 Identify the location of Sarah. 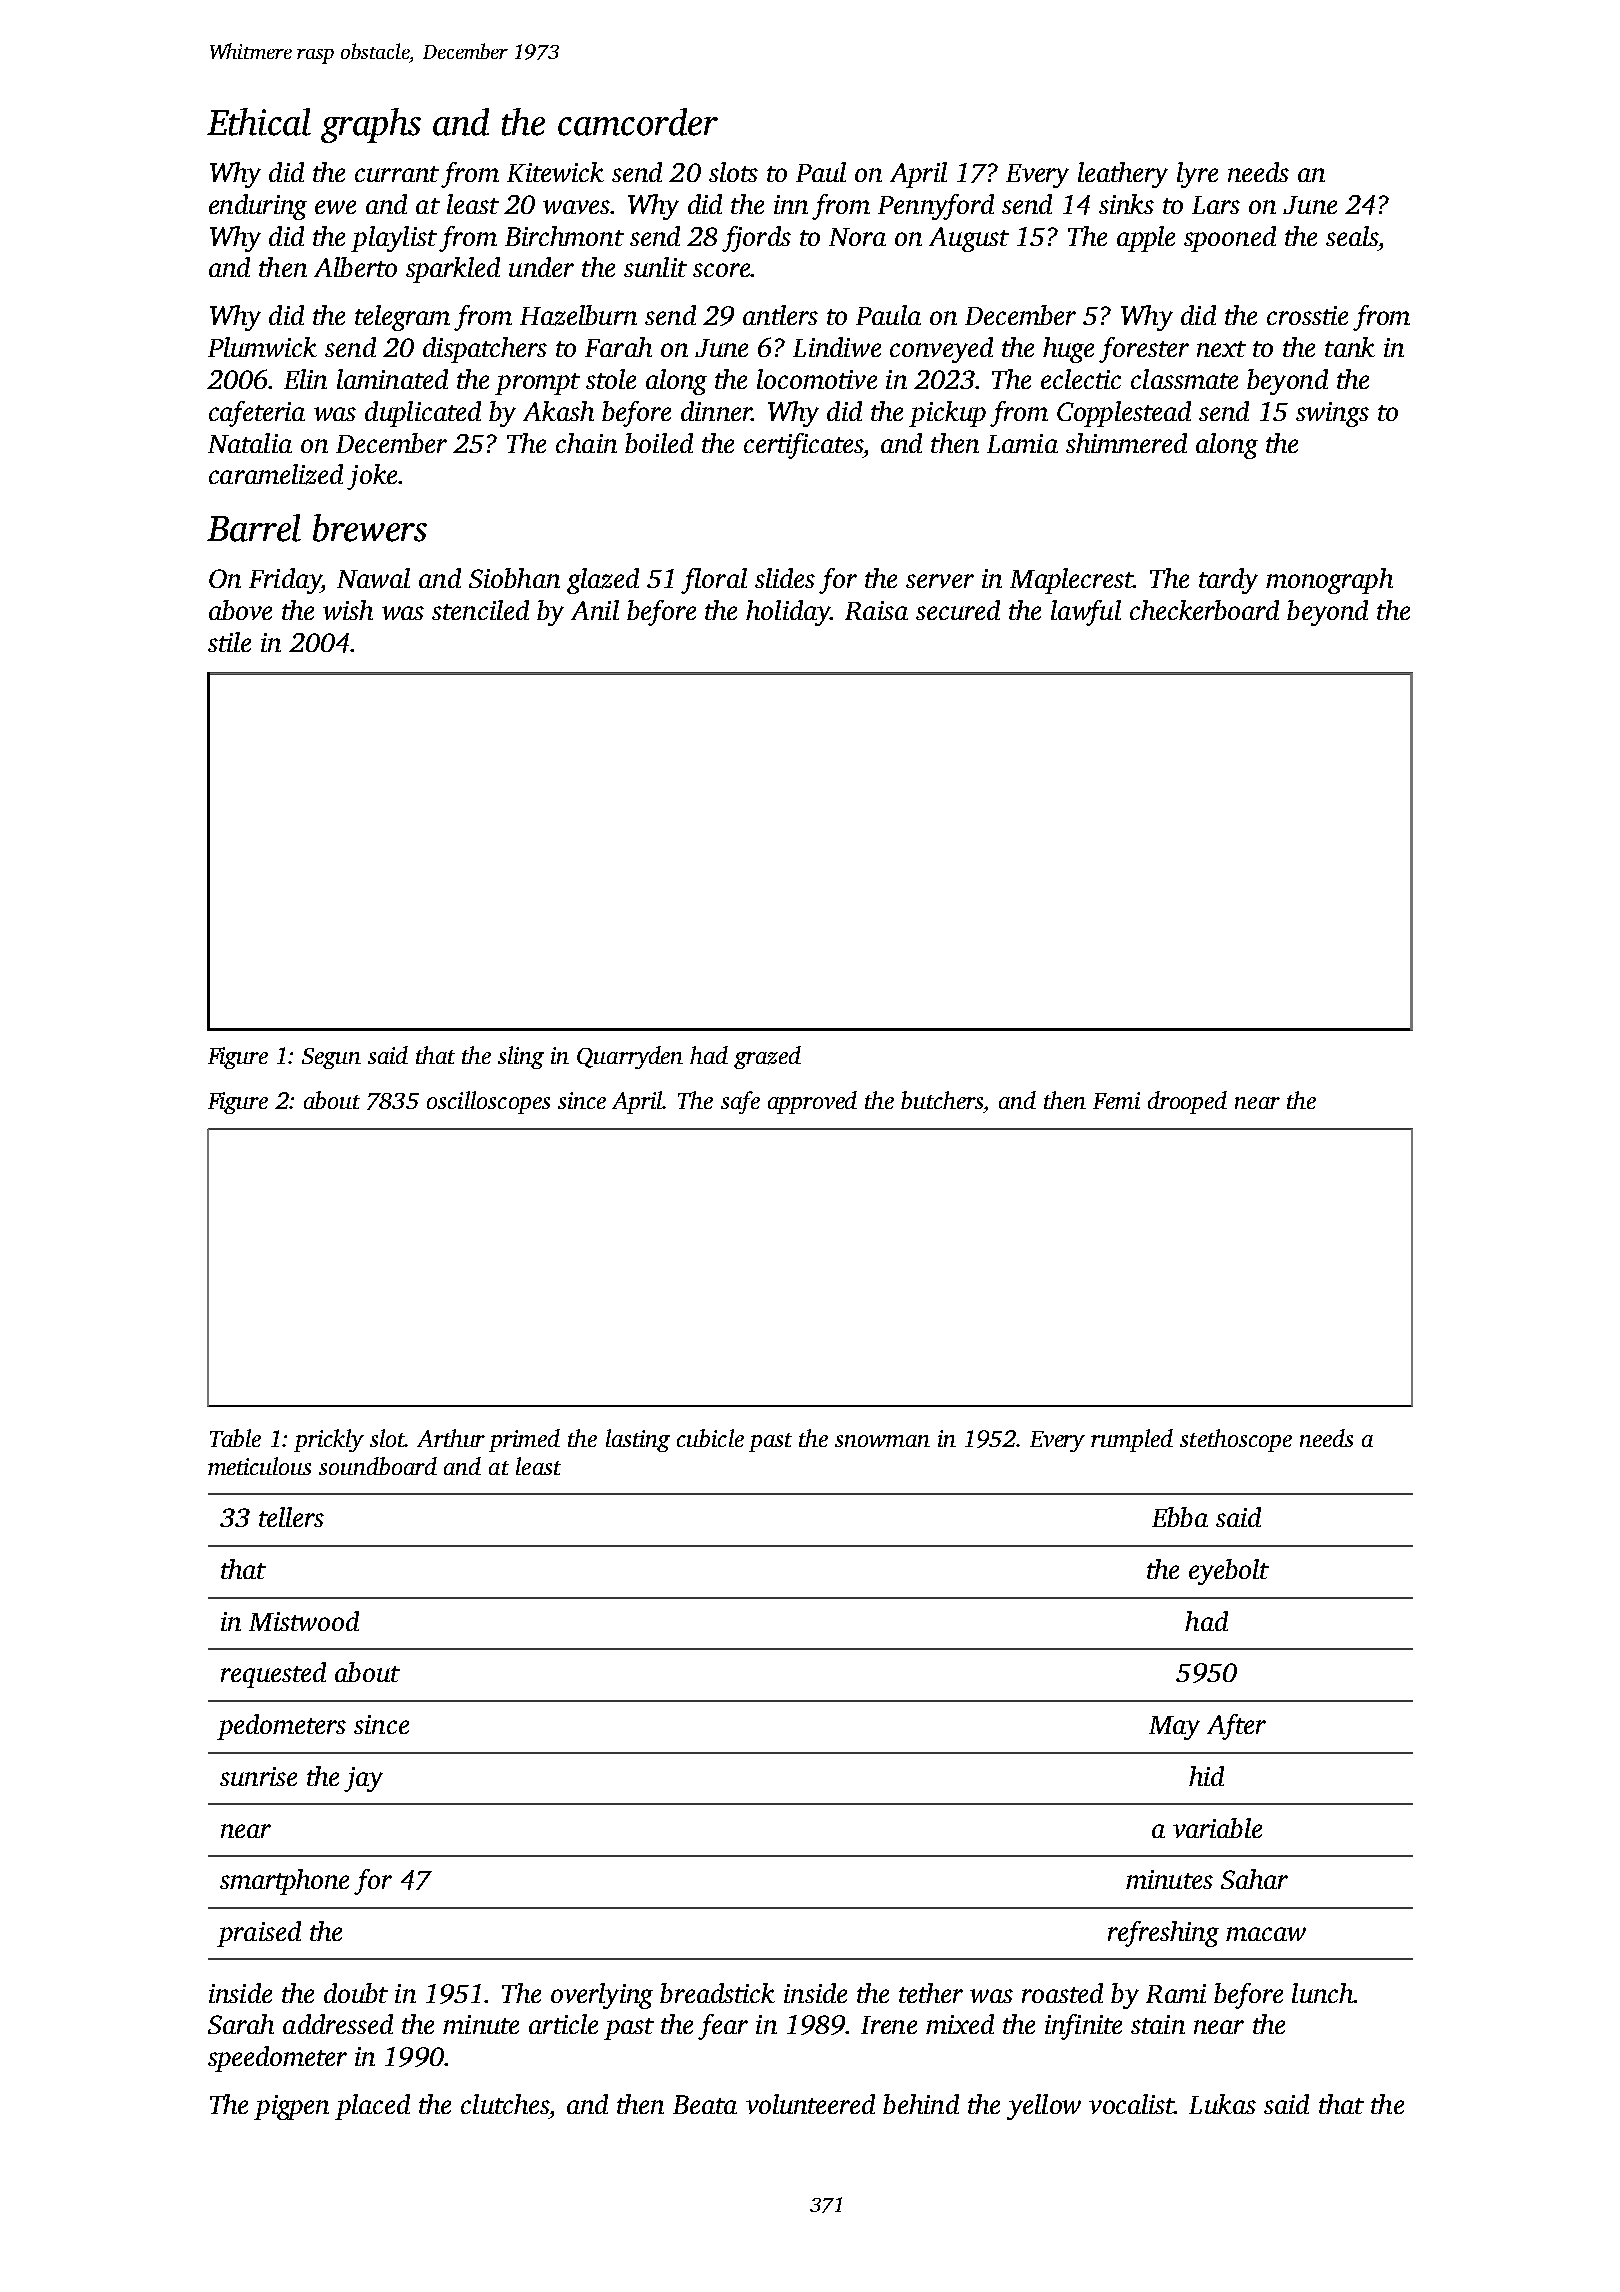
(241, 2024).
